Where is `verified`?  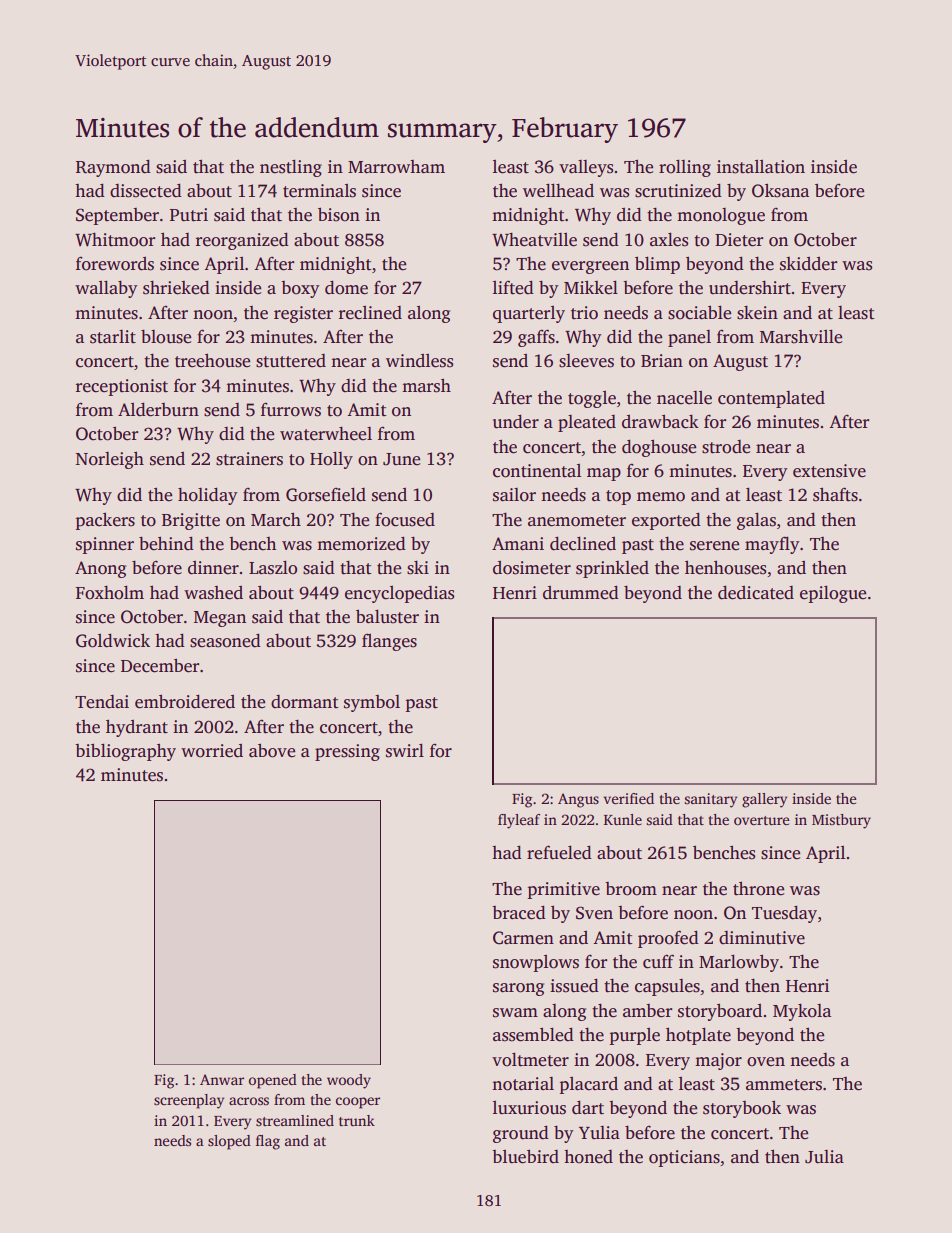
verified is located at coordinates (628, 798).
